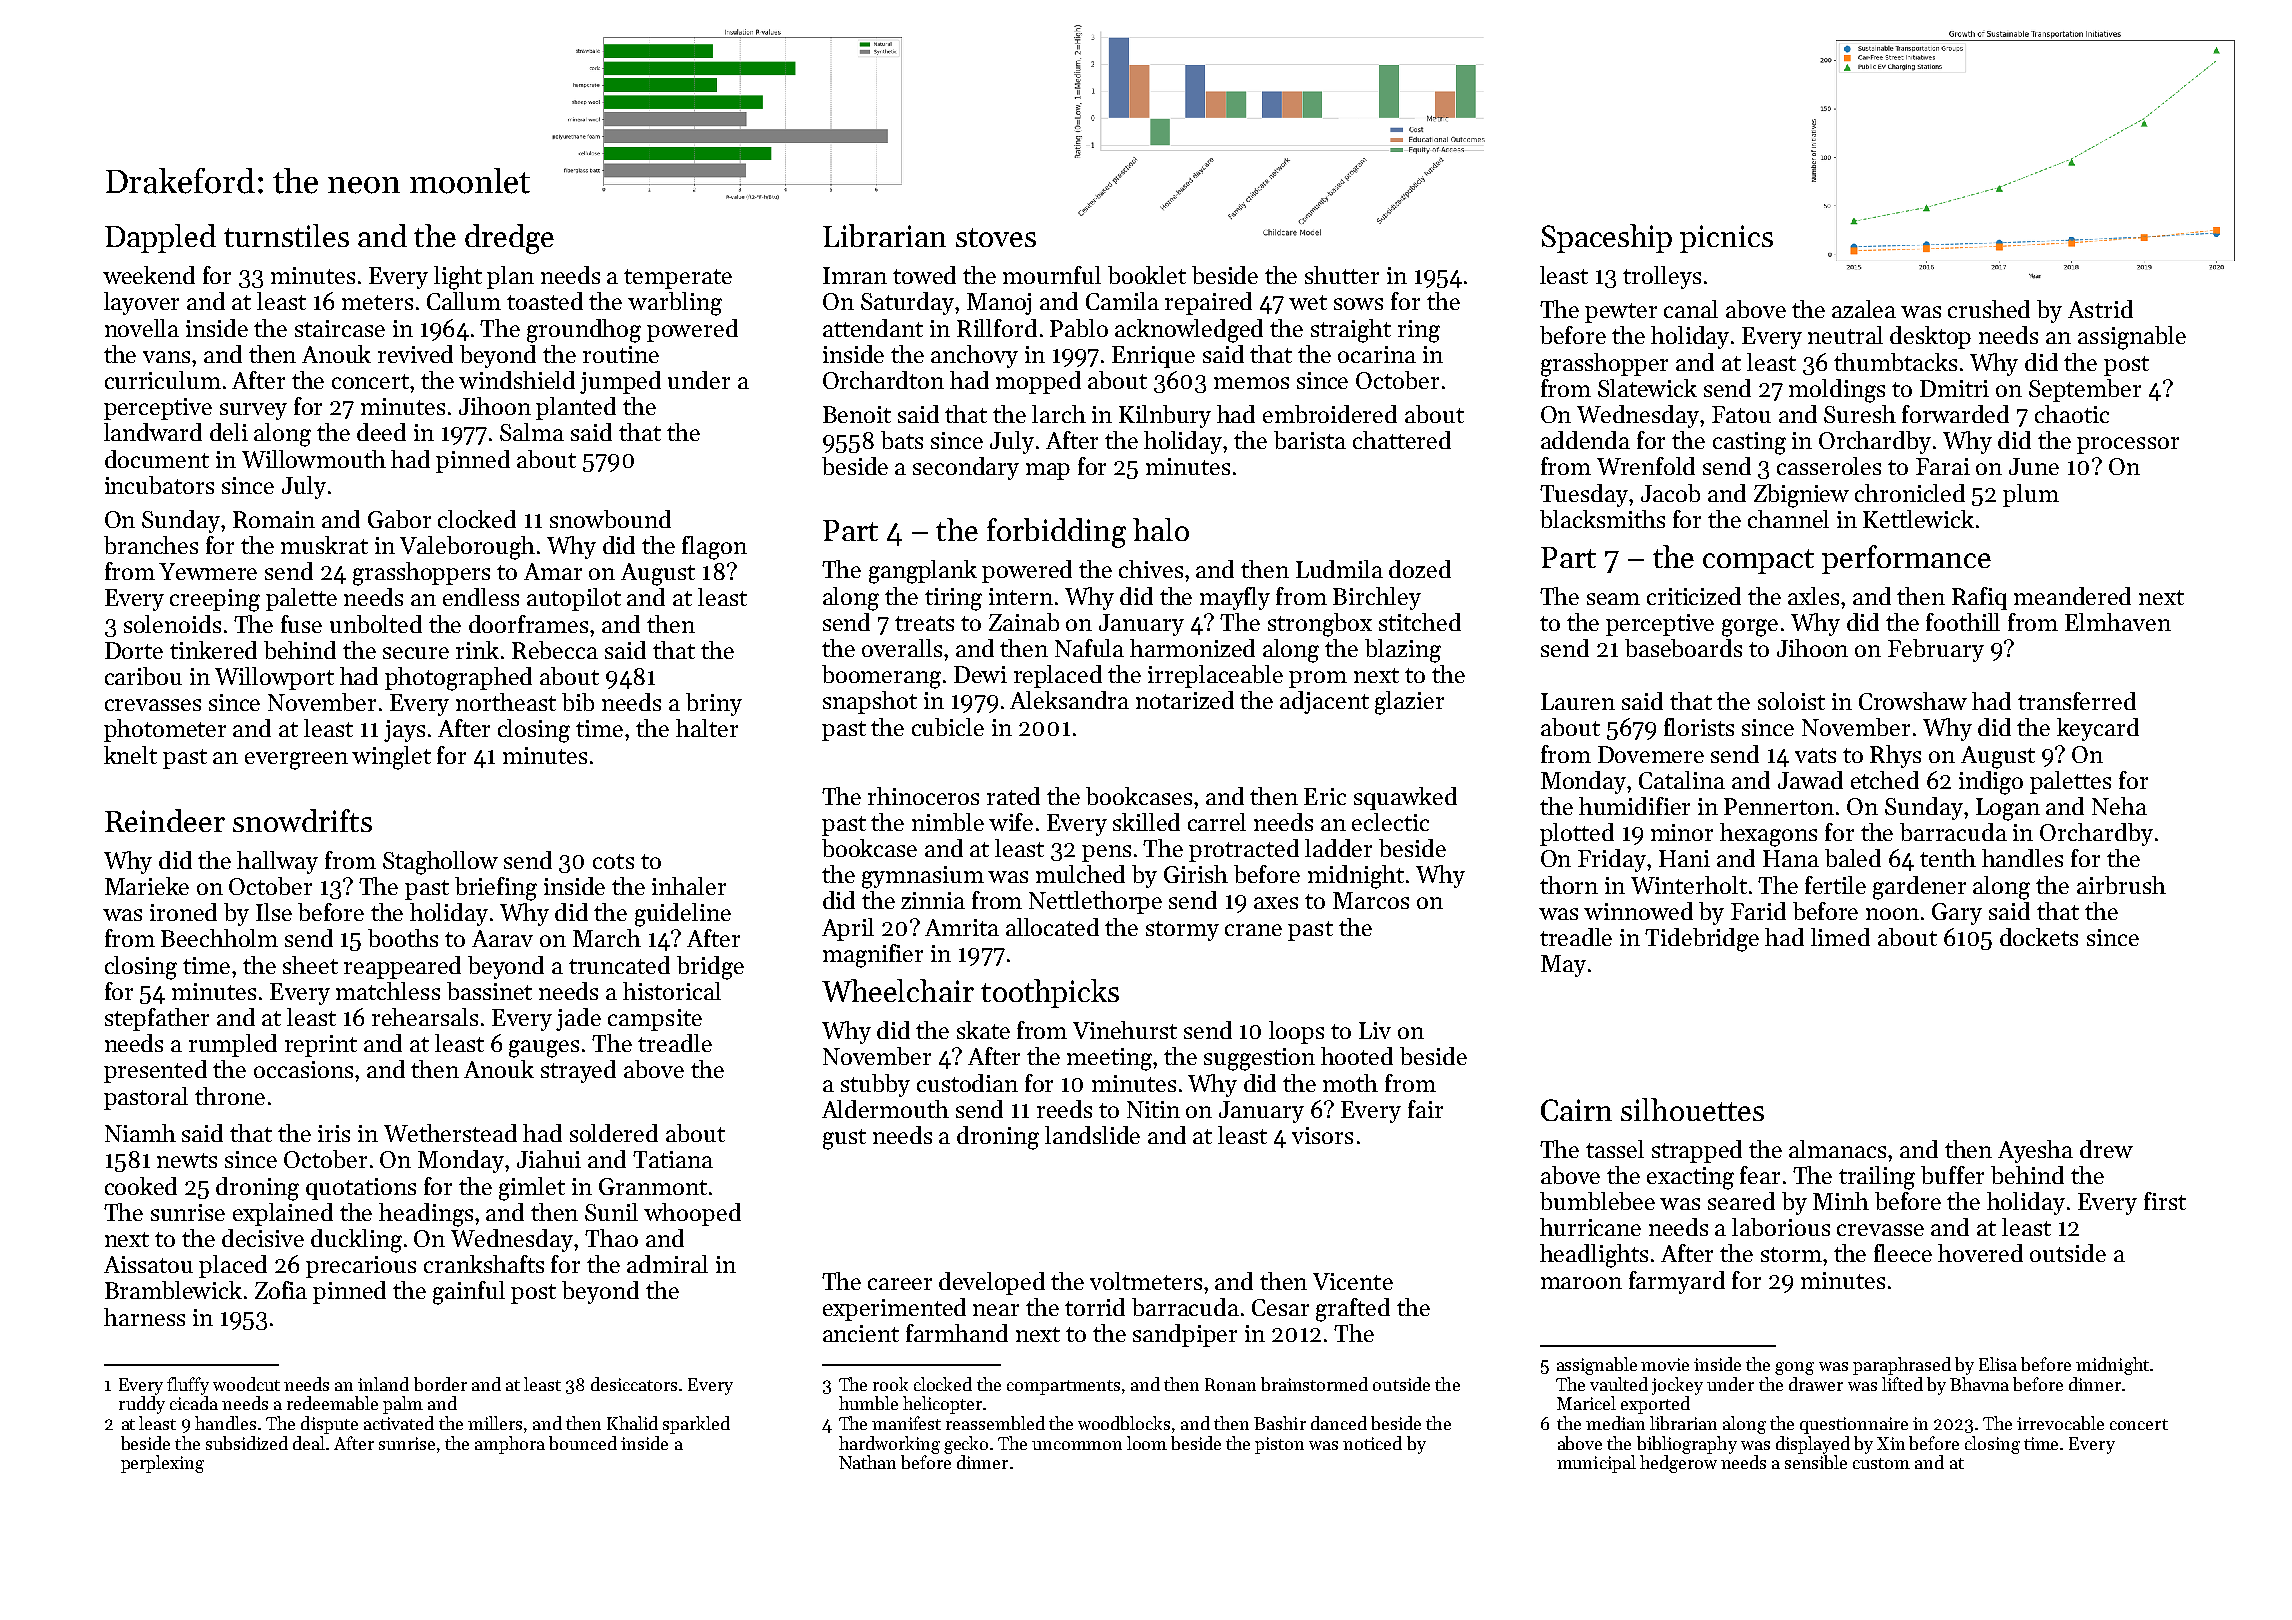 The height and width of the image is (1620, 2292). What do you see at coordinates (1280, 1423) in the image?
I see `Bashir` at bounding box center [1280, 1423].
